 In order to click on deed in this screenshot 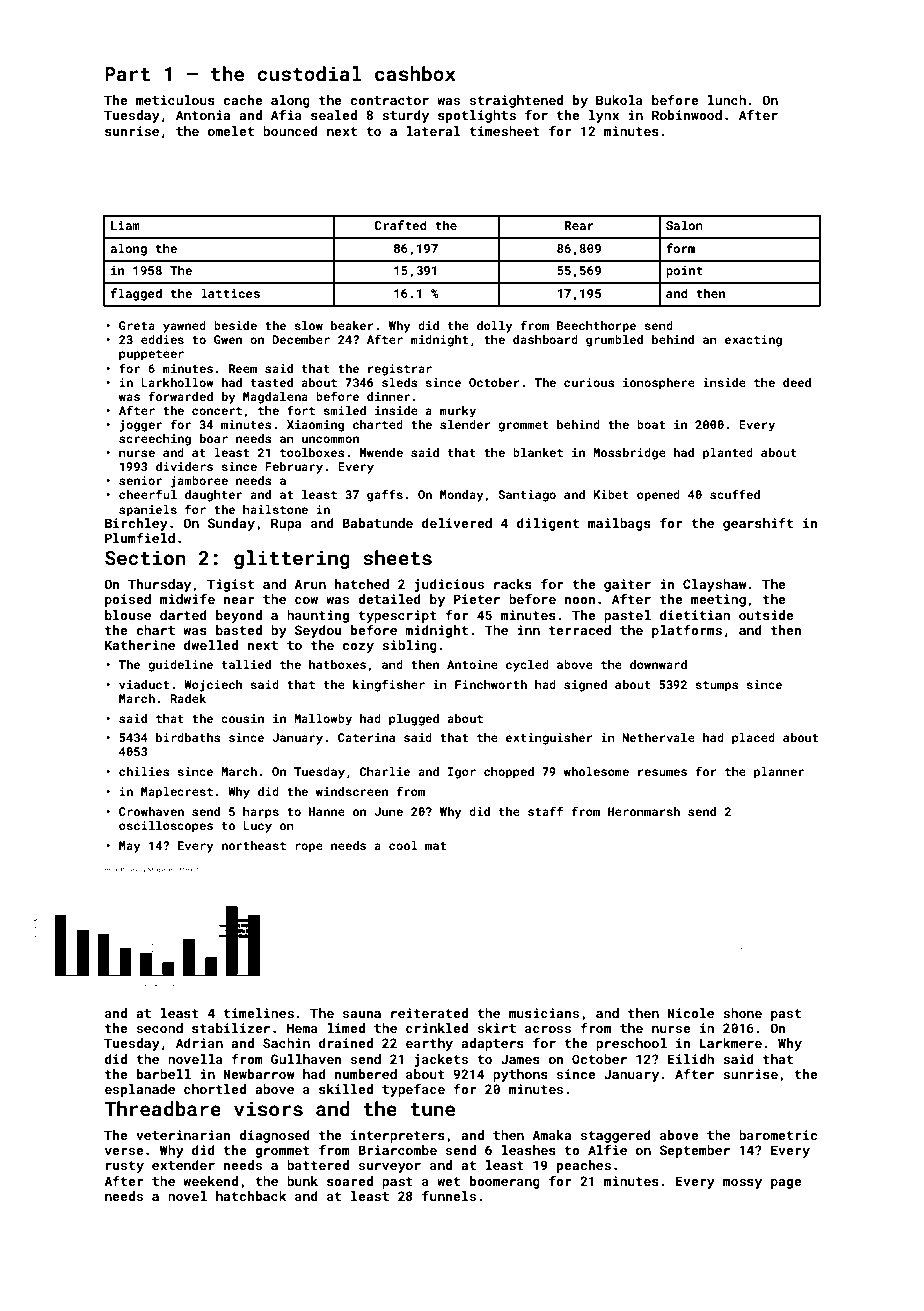, I will do `click(797, 382)`.
